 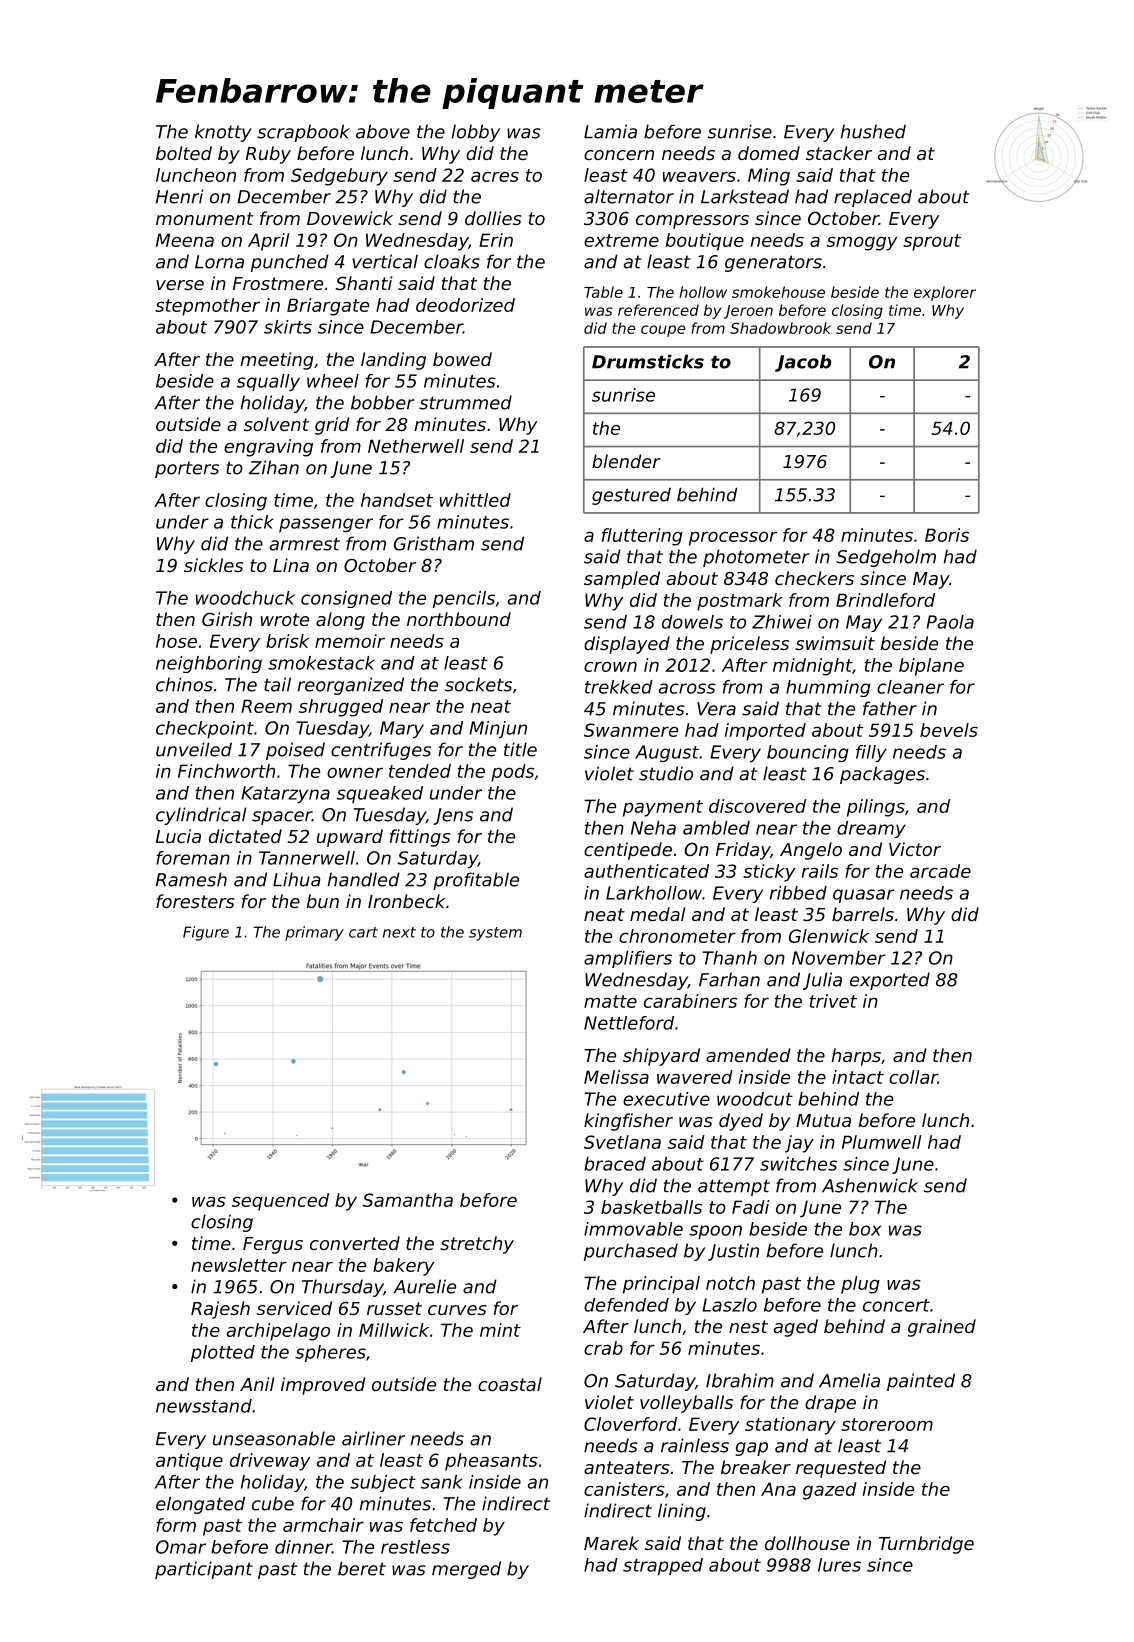 I want to click on sequenced, so click(x=280, y=1202).
